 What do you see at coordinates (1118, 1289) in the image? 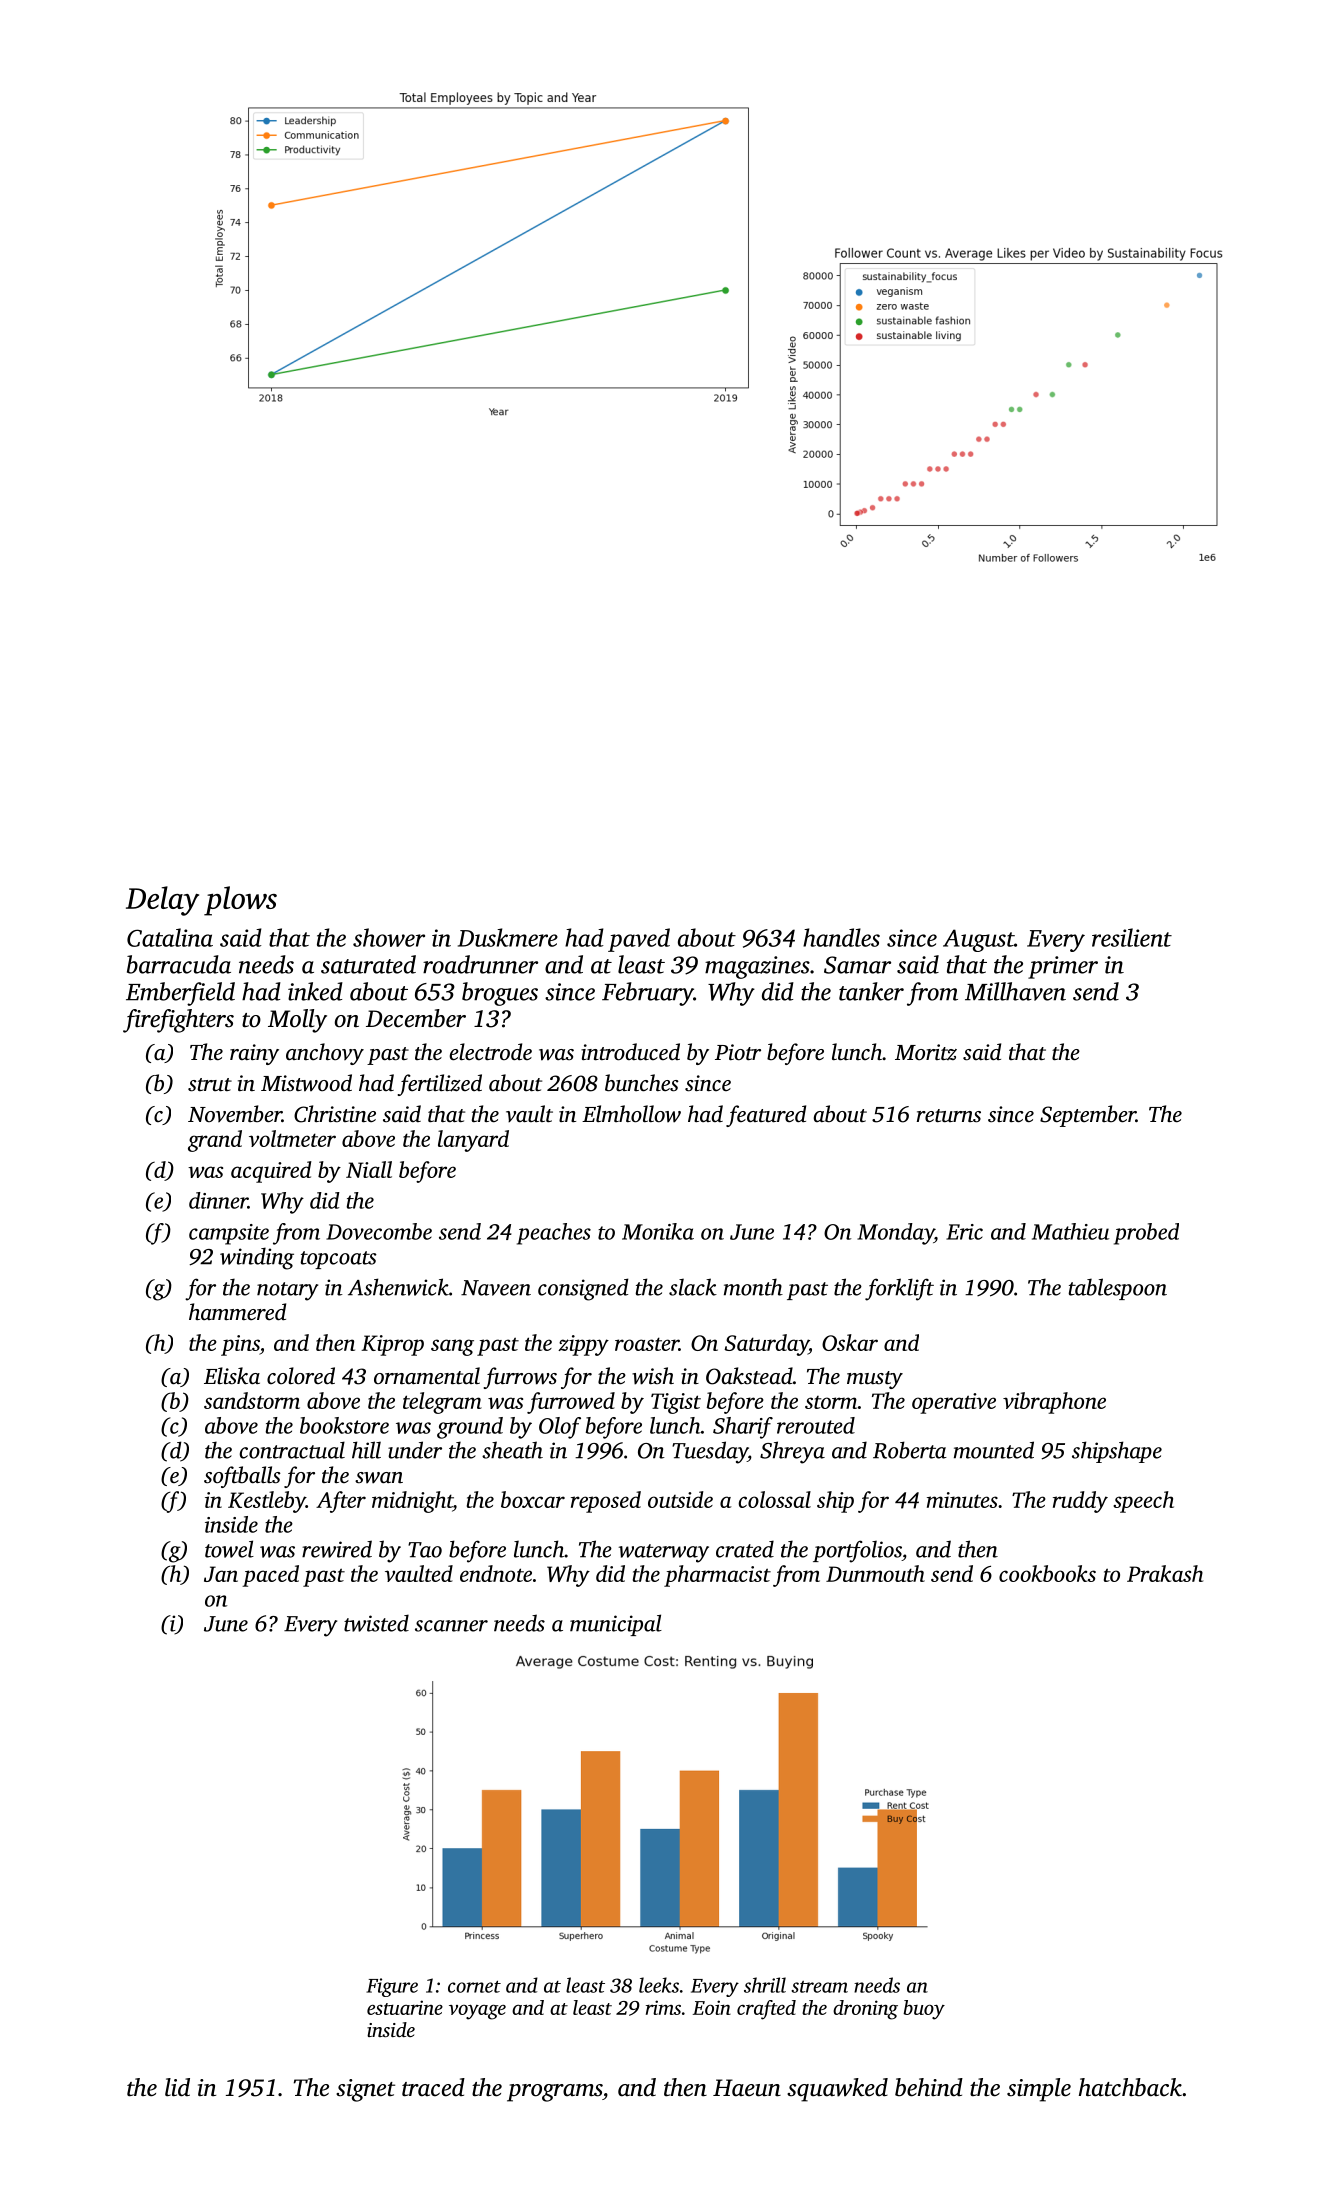
I see `tablespoon` at bounding box center [1118, 1289].
